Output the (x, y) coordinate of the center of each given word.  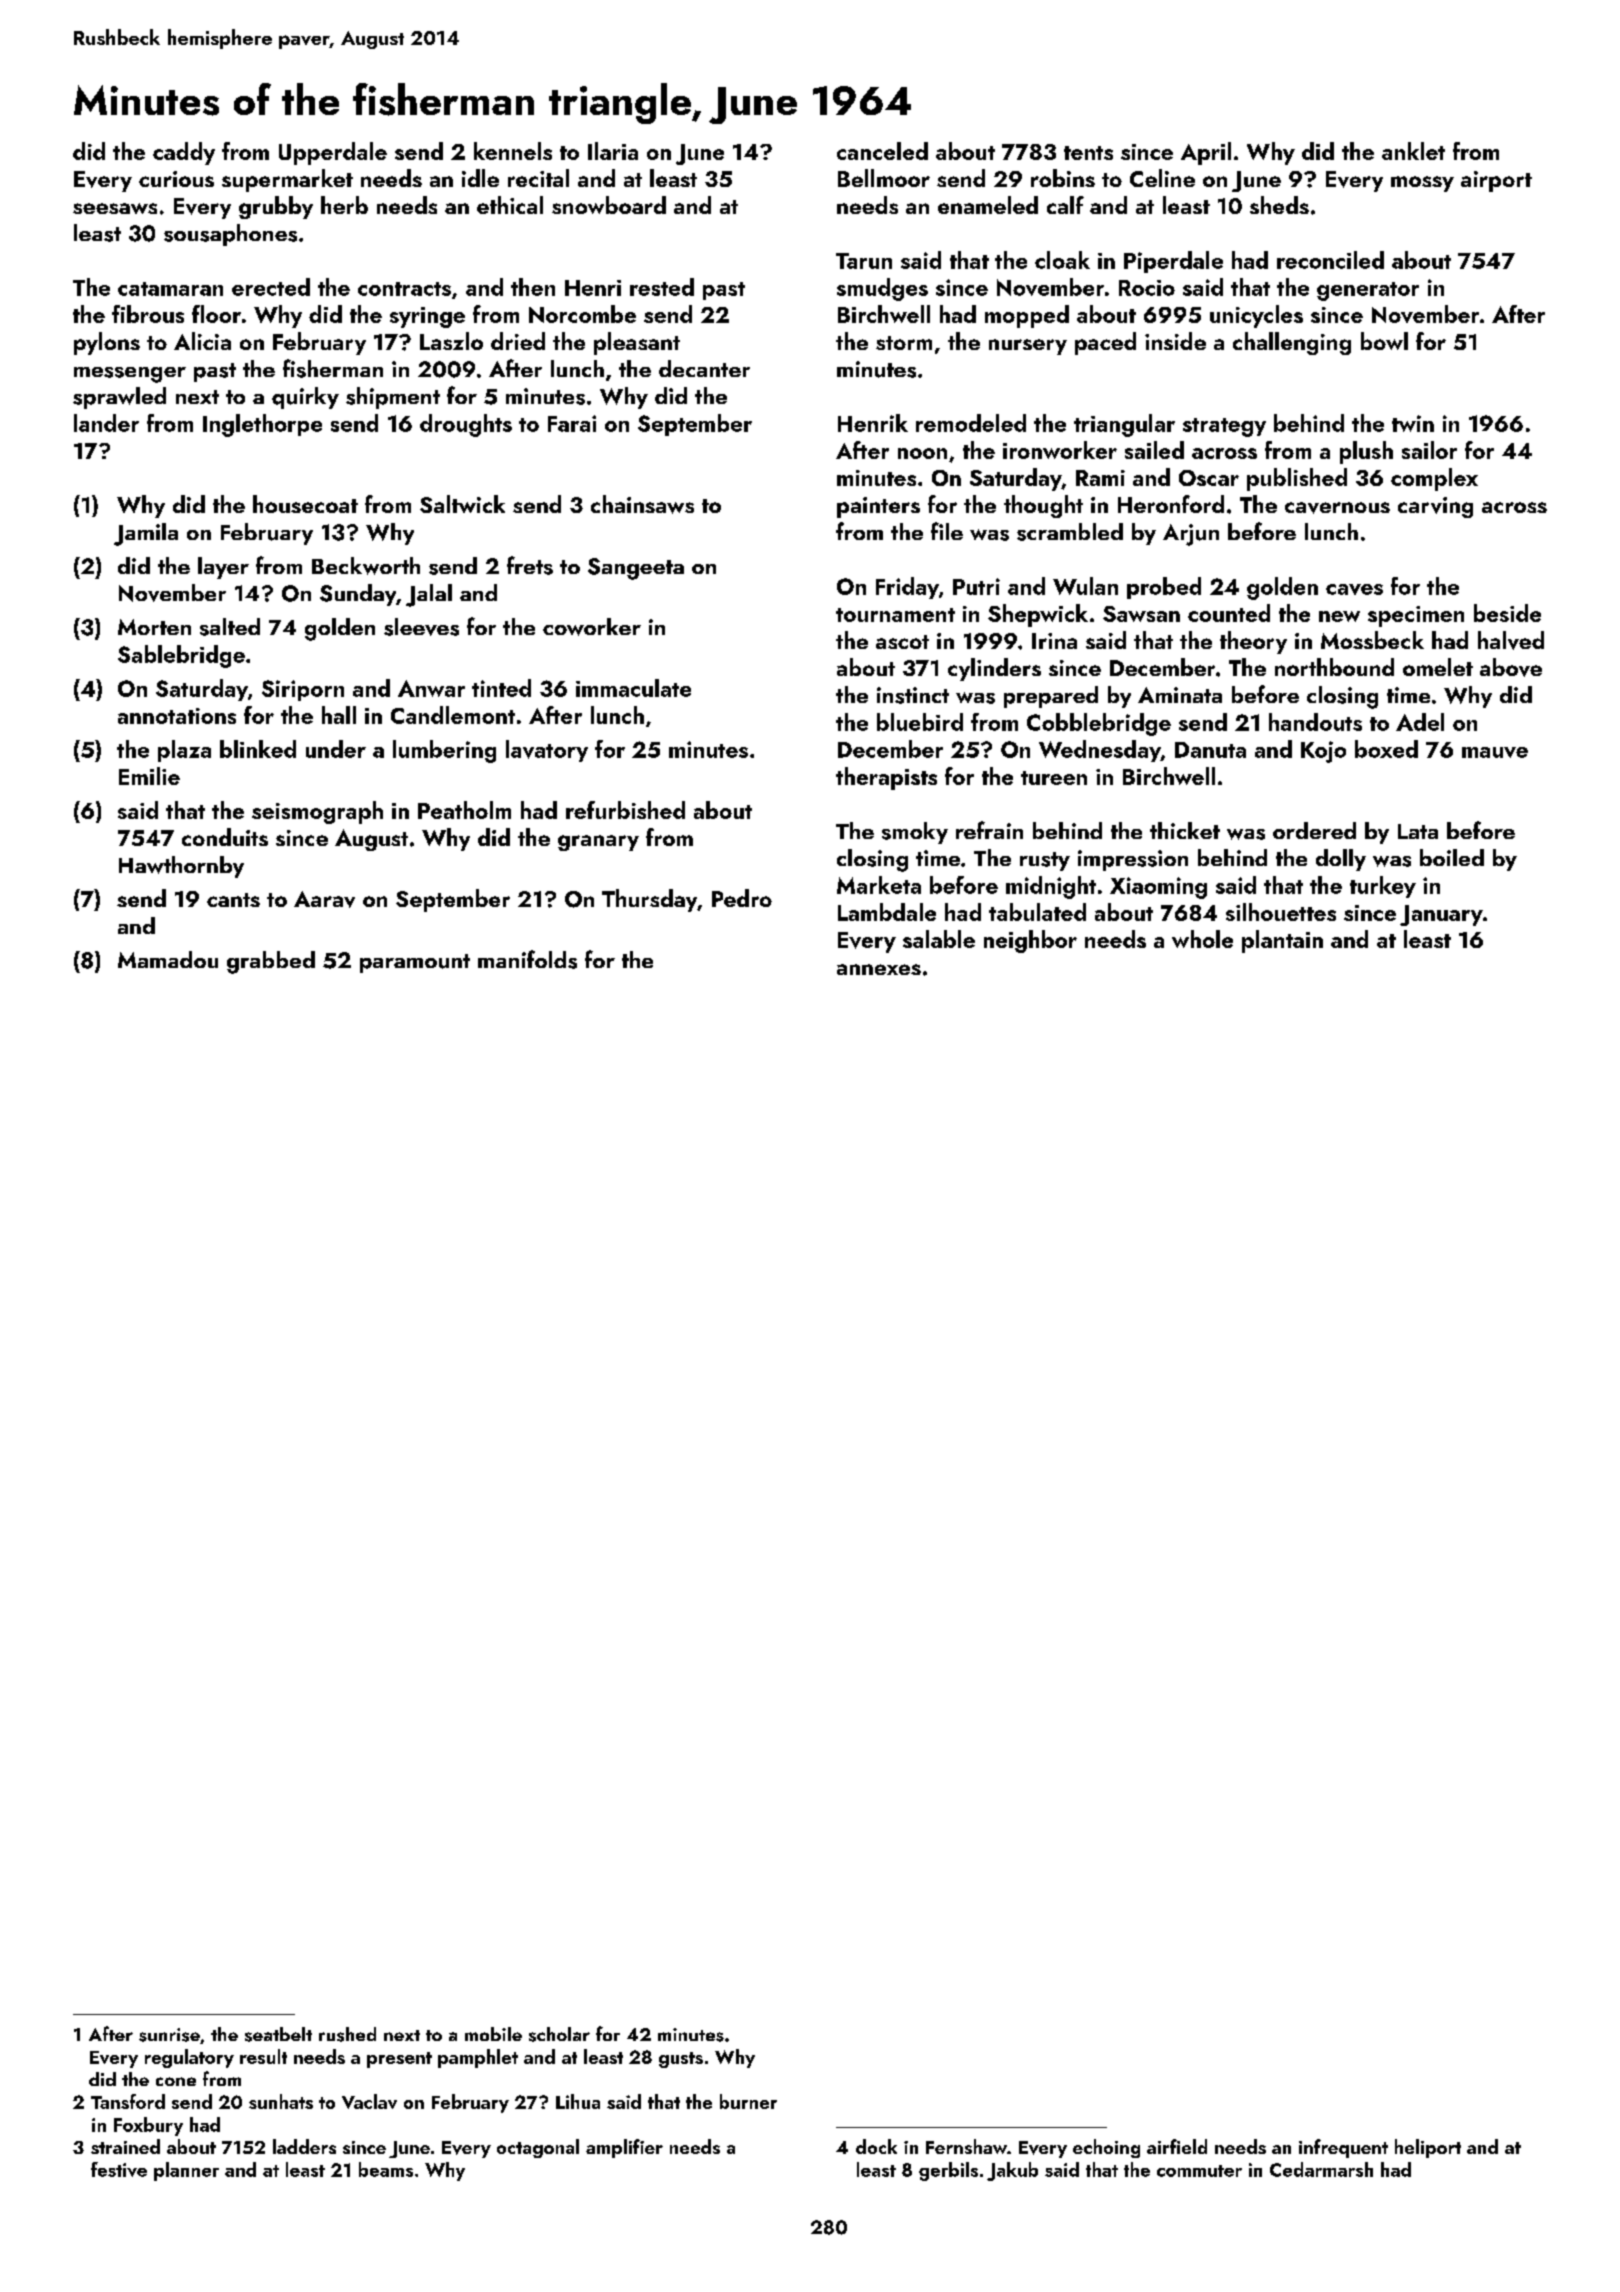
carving (1435, 507)
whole (1202, 939)
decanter (704, 368)
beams (386, 2169)
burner (748, 2101)
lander (106, 423)
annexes (879, 969)
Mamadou (168, 959)
